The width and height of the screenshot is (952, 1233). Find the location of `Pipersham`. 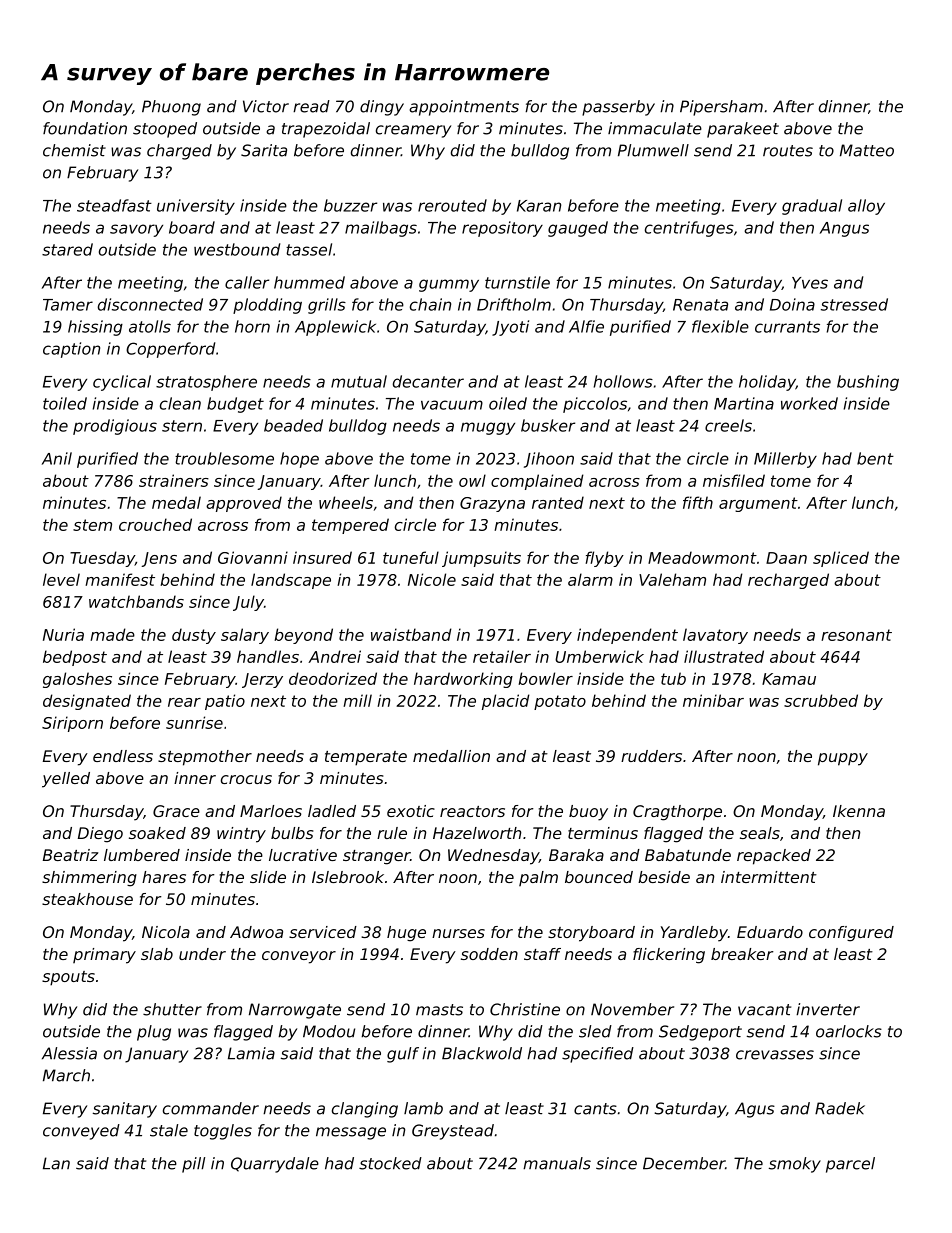

Pipersham is located at coordinates (721, 108).
